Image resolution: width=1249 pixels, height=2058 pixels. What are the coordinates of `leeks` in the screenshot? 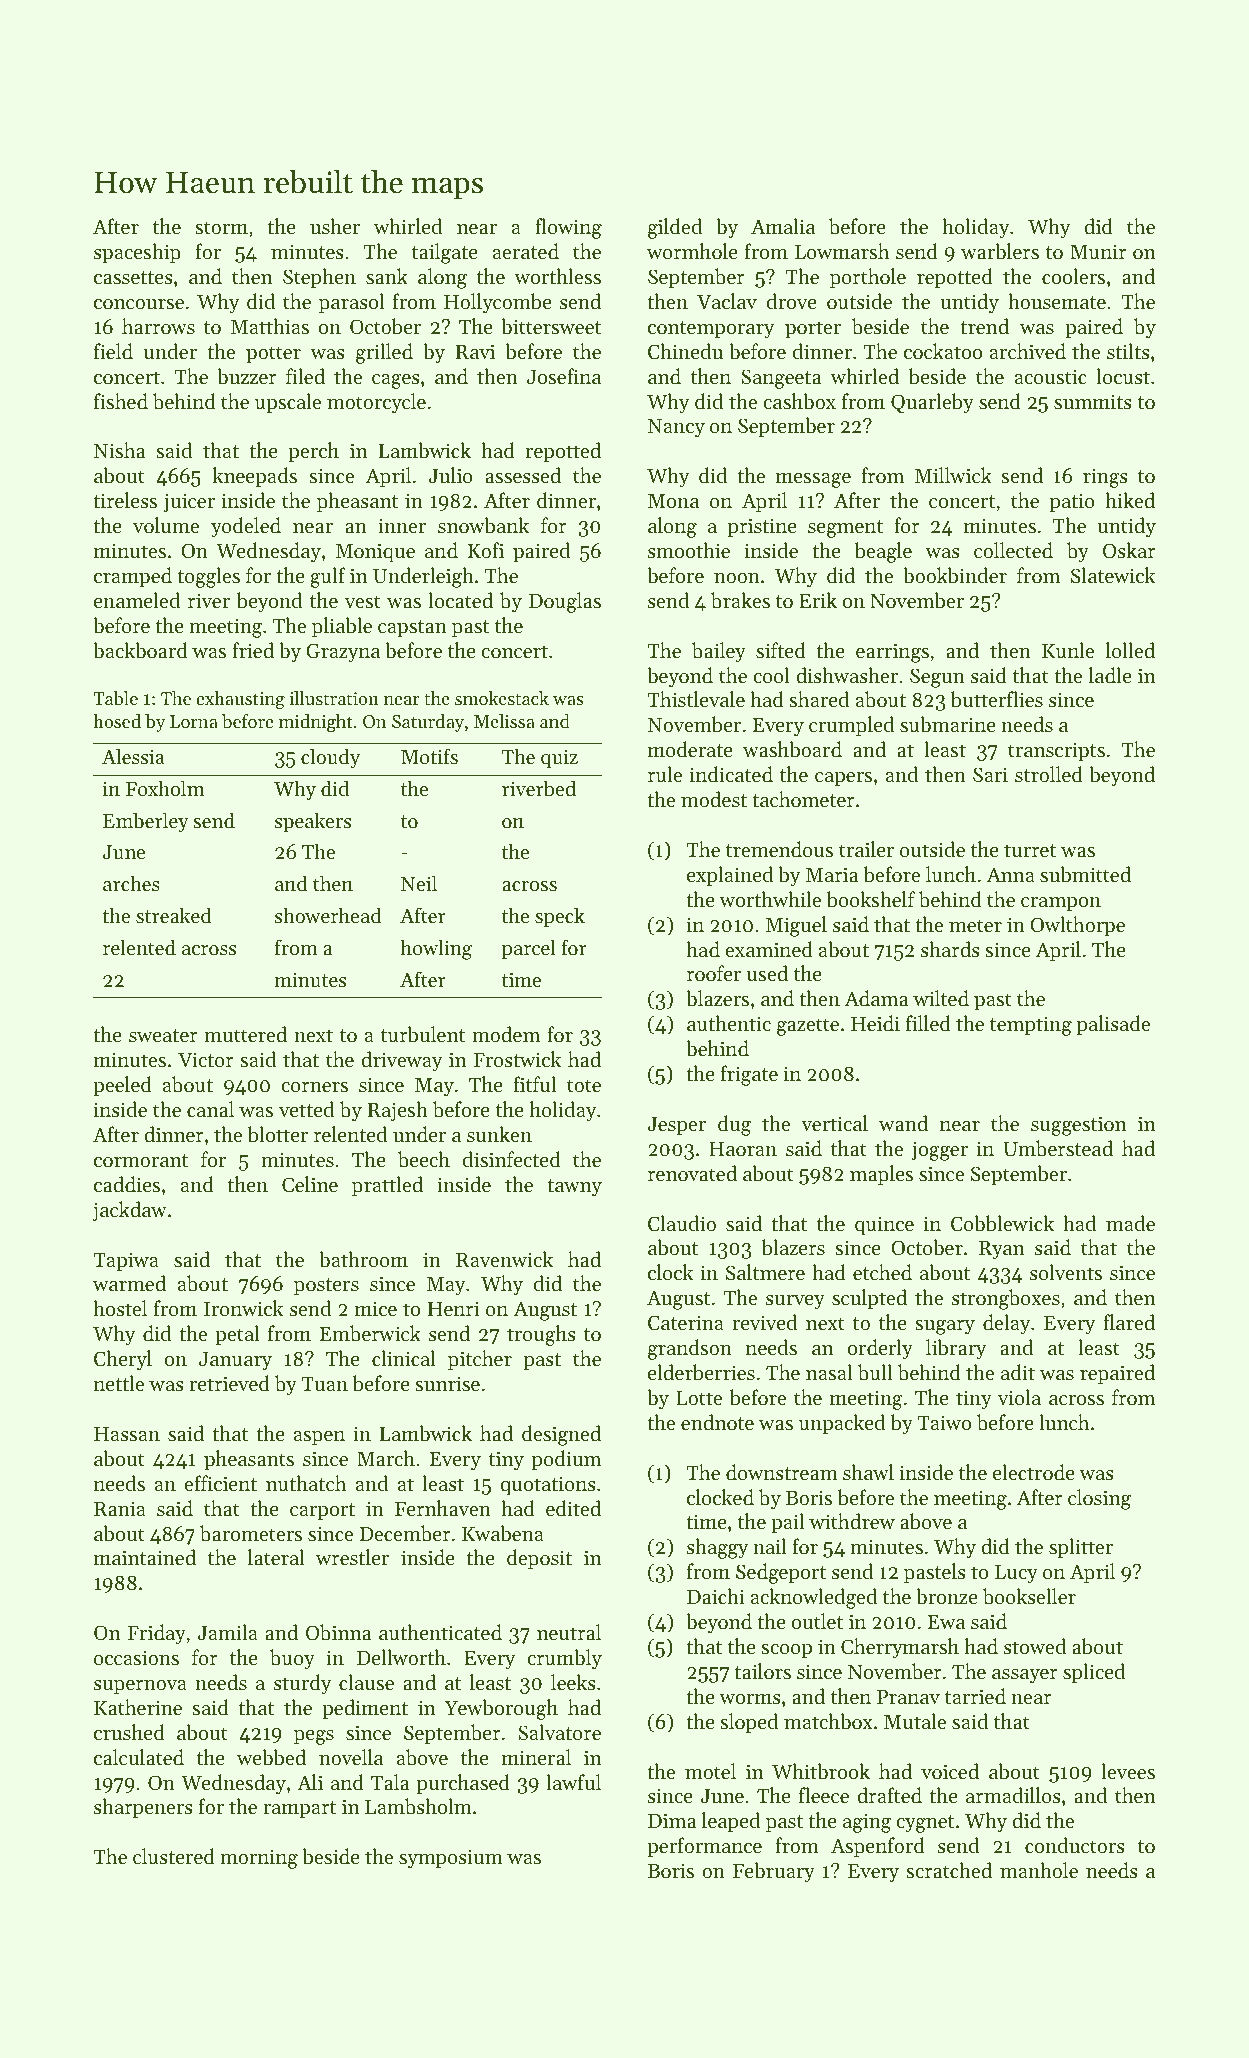 It's located at (573, 1682).
